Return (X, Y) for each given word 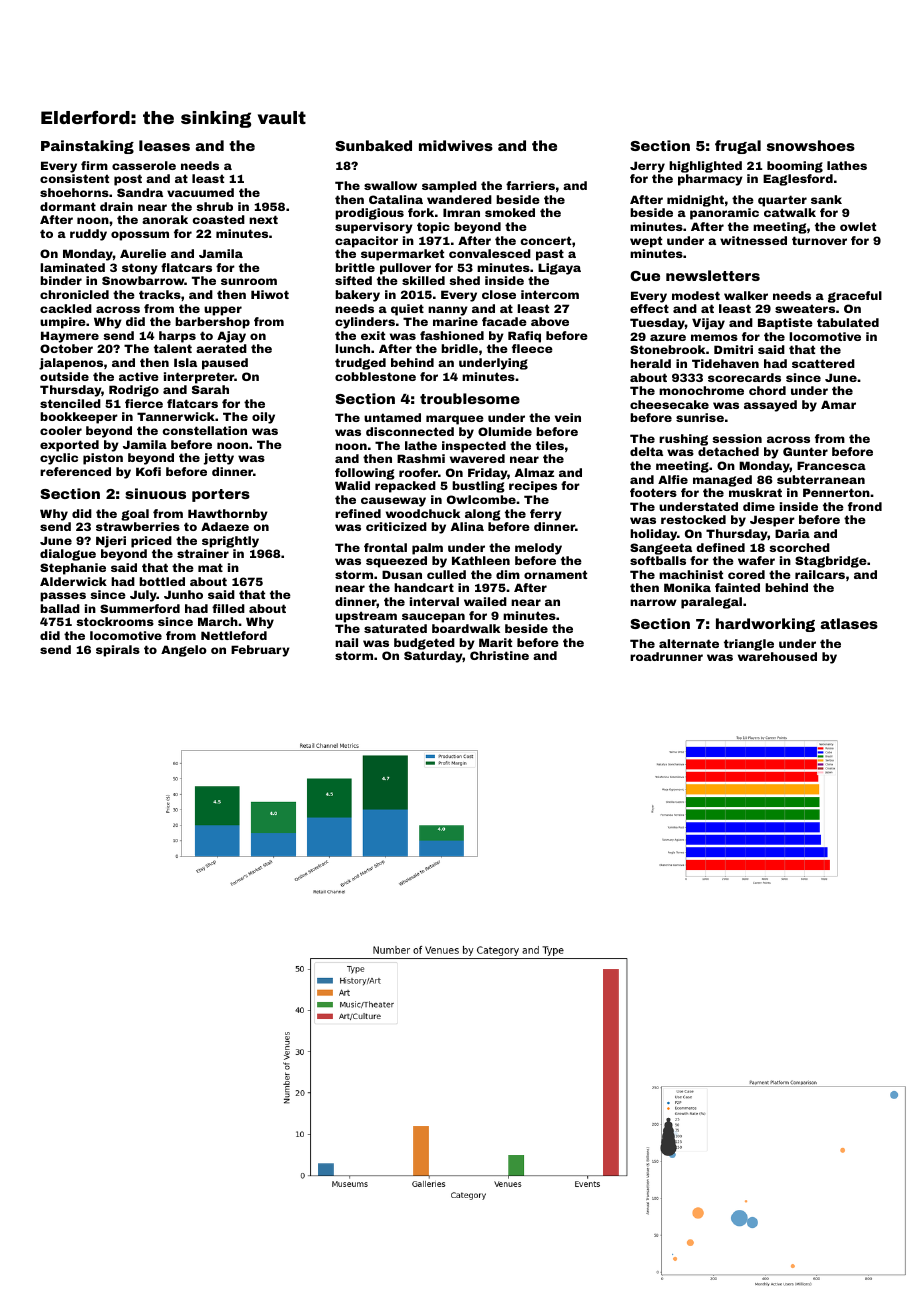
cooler (61, 430)
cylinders (365, 323)
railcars (820, 574)
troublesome (470, 398)
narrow (653, 602)
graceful (855, 297)
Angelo (184, 651)
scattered (823, 363)
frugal (738, 147)
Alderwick (73, 581)
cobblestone (375, 376)
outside (64, 376)
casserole (144, 165)
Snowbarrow (143, 280)
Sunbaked (373, 145)
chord (767, 390)
